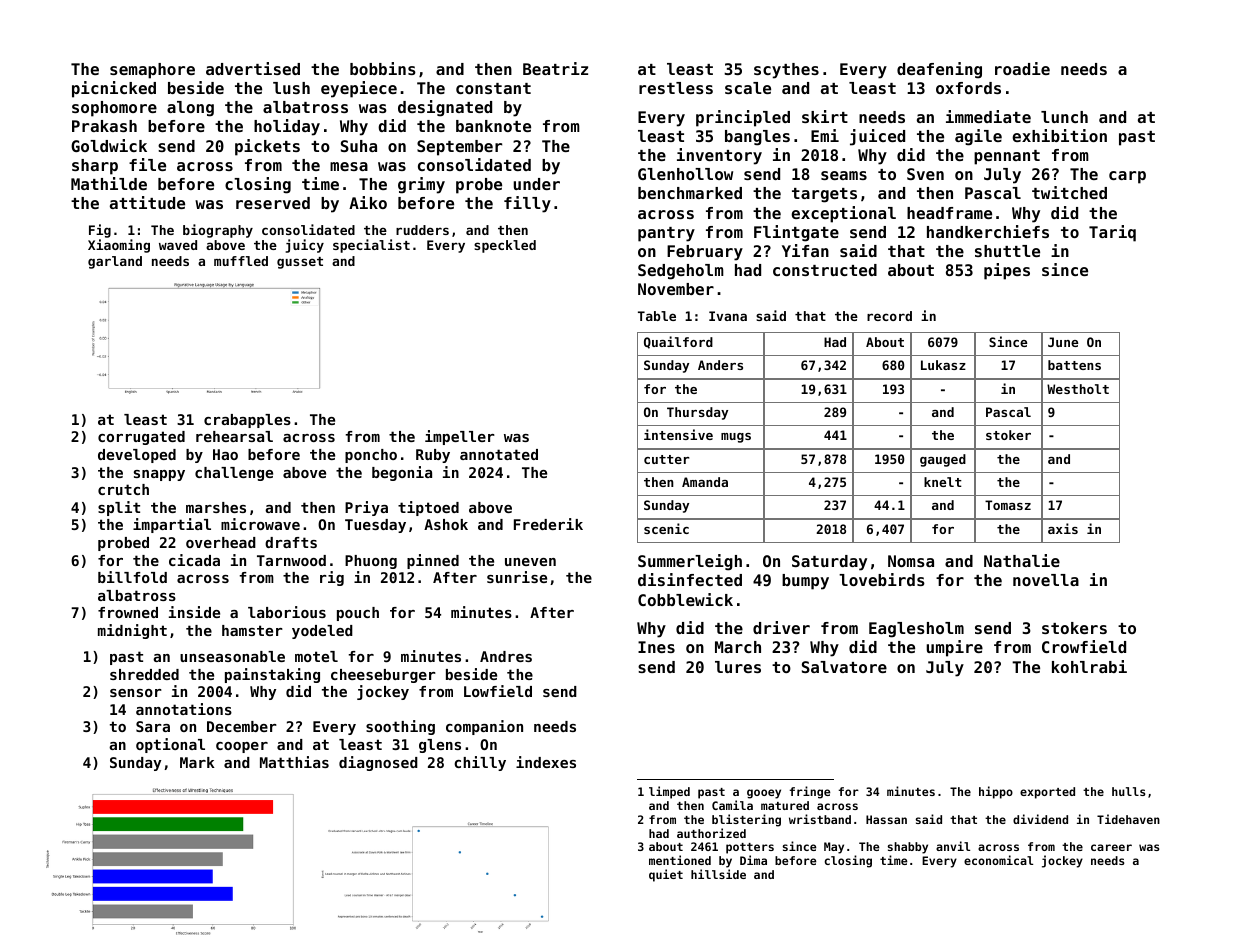 This document has height=952, width=1233. Describe the element at coordinates (1022, 68) in the document. I see `roadie` at that location.
